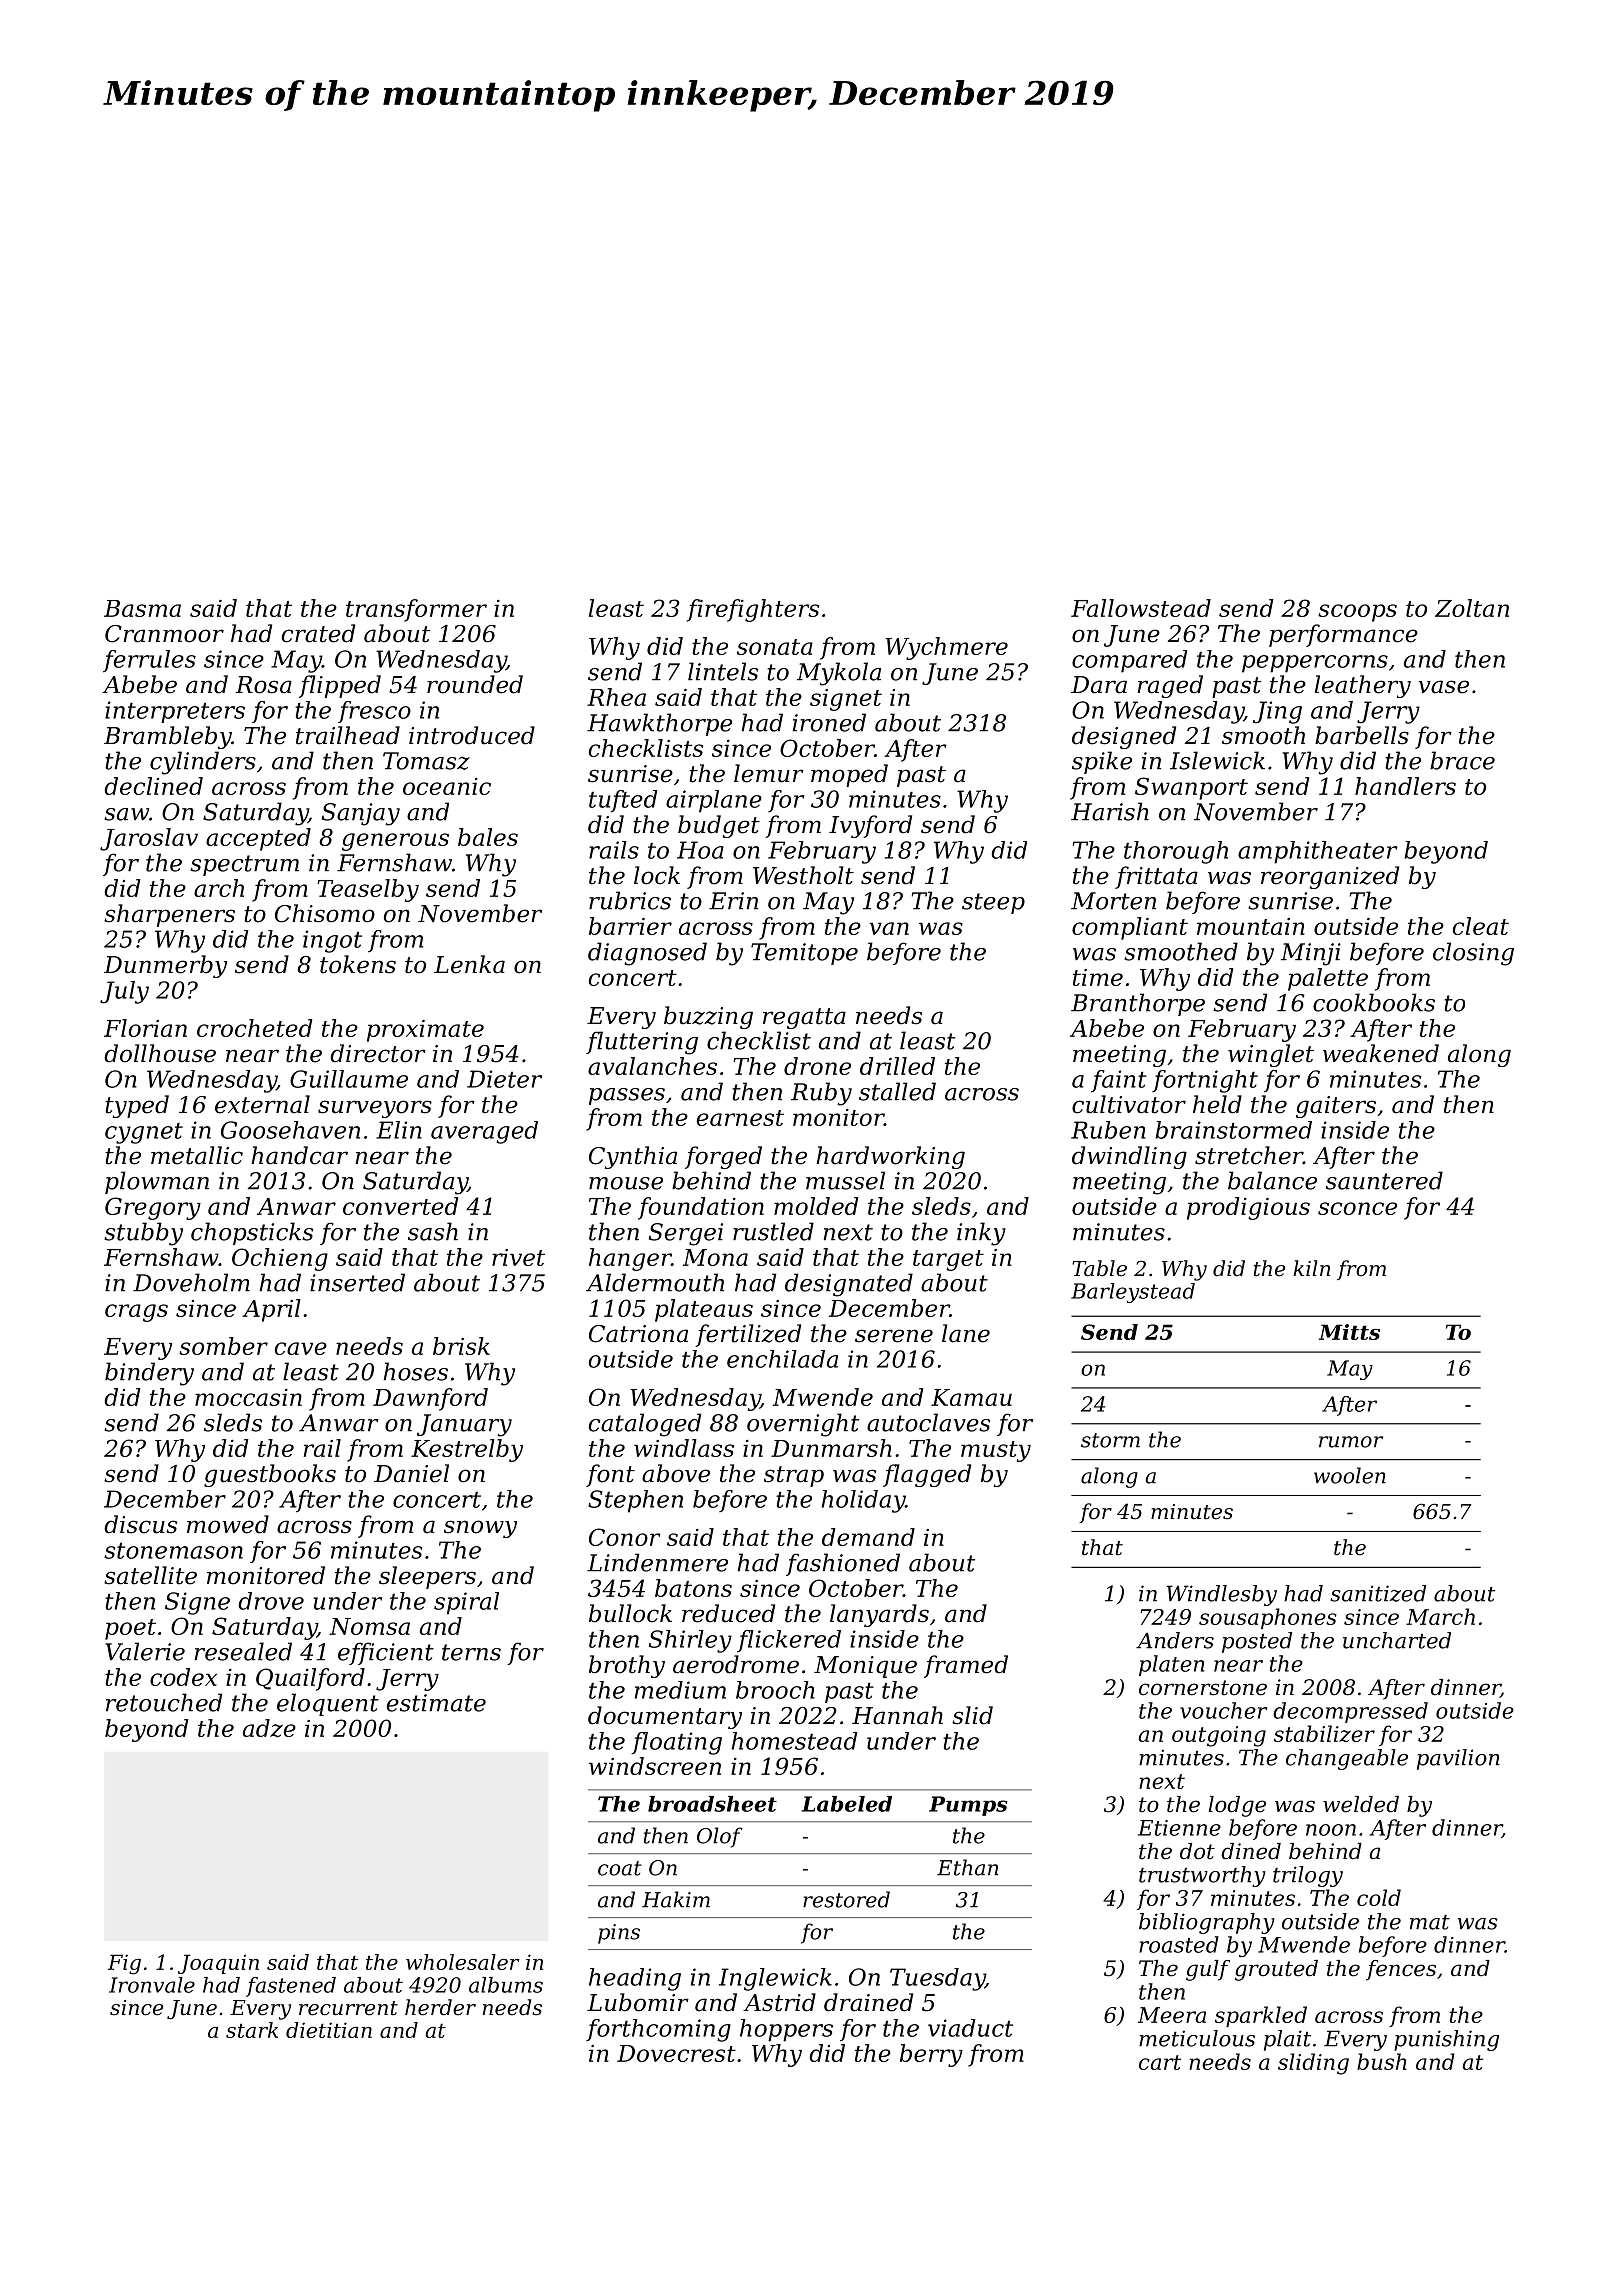 The image size is (1620, 2292). What do you see at coordinates (946, 648) in the screenshot?
I see `Wychmere` at bounding box center [946, 648].
